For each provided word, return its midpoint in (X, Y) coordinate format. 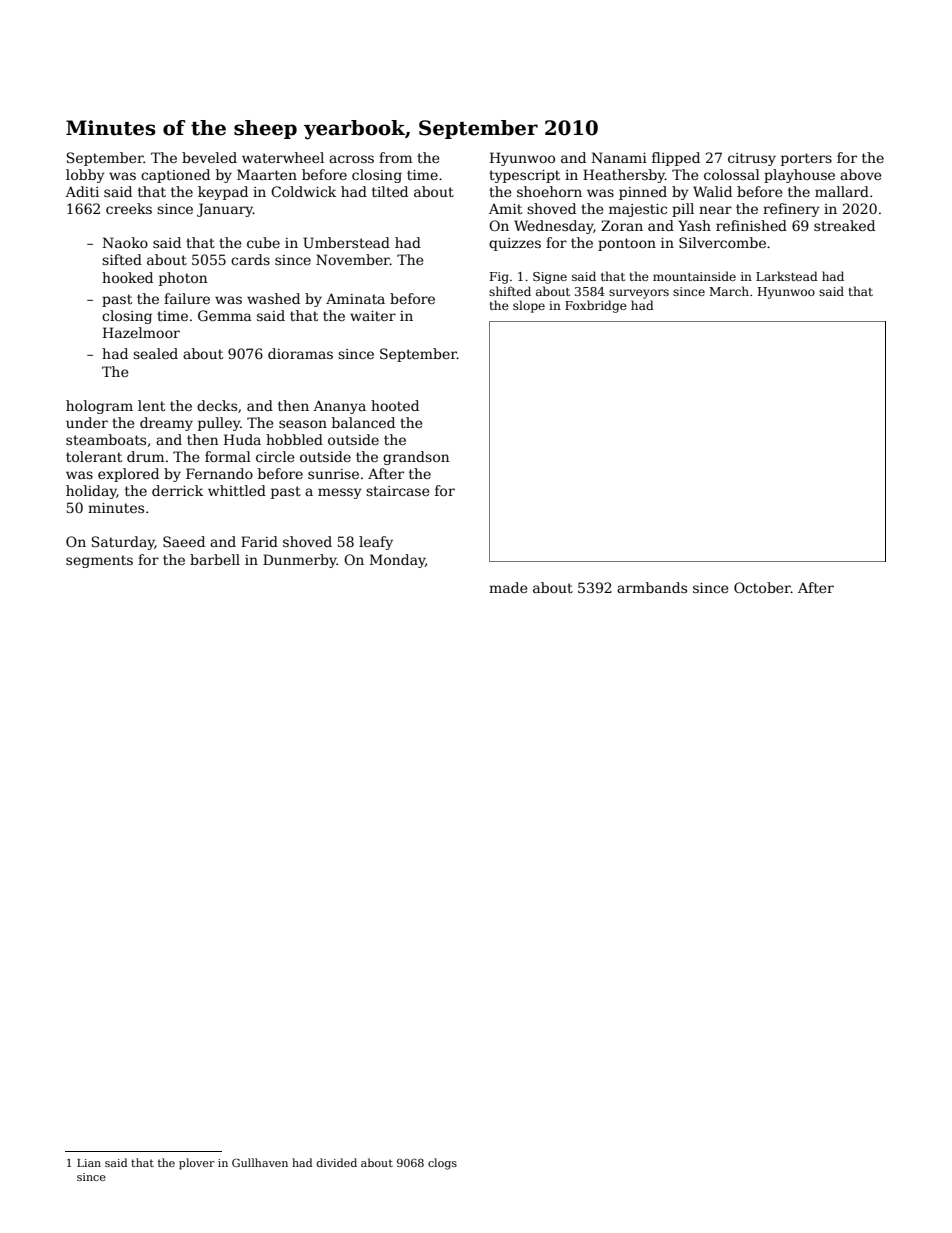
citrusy (752, 159)
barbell (215, 559)
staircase (398, 491)
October (762, 587)
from (395, 157)
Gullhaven (260, 1162)
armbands (652, 587)
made (508, 587)
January (225, 210)
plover (197, 1164)
